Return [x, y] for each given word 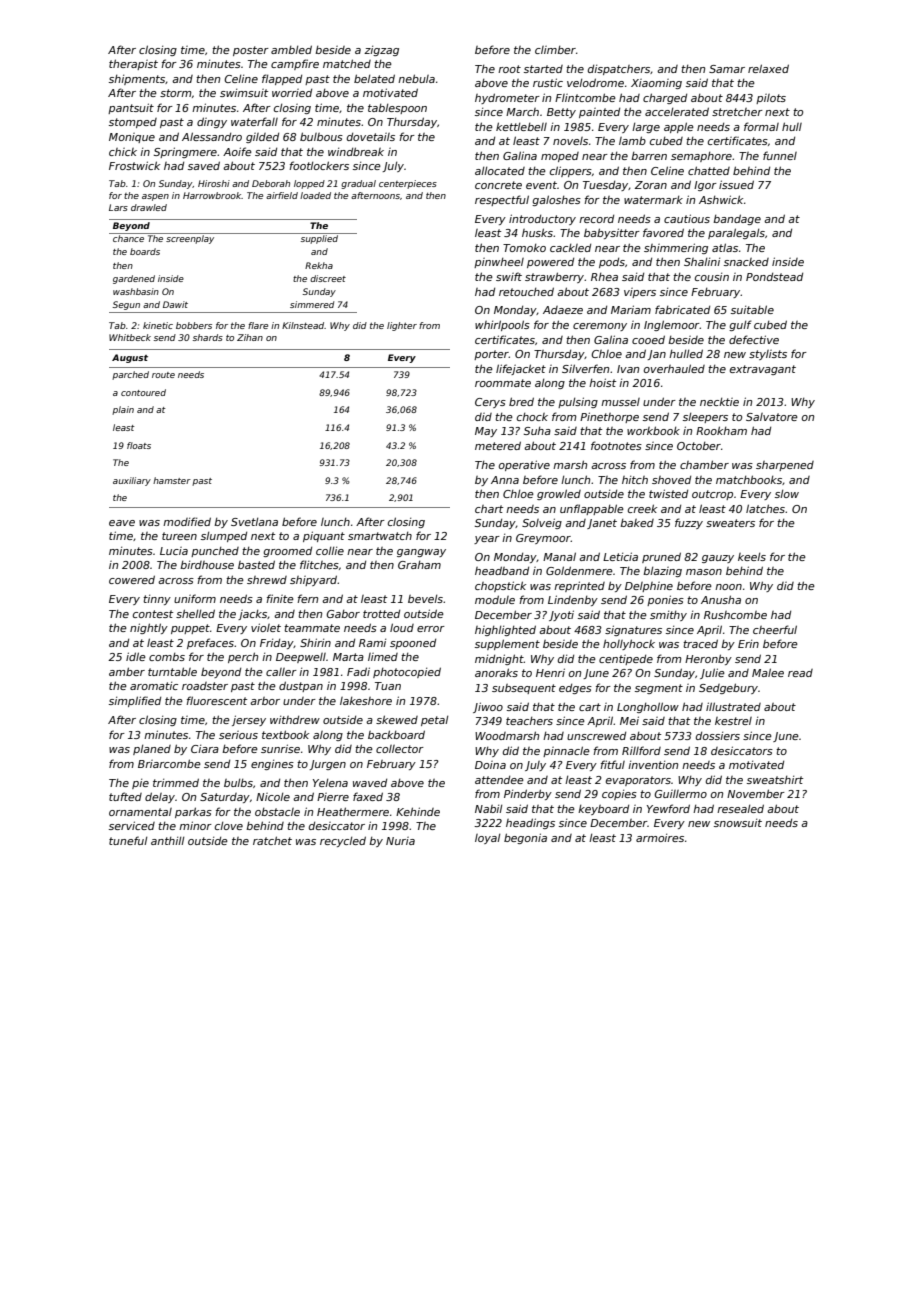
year [487, 540]
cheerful [775, 629]
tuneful [128, 840]
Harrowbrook [212, 195]
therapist [133, 64]
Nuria [400, 841]
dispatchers [619, 70]
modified [187, 521]
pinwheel [499, 263]
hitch [635, 480]
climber [555, 50]
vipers [640, 293]
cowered [132, 579]
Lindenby [573, 600]
